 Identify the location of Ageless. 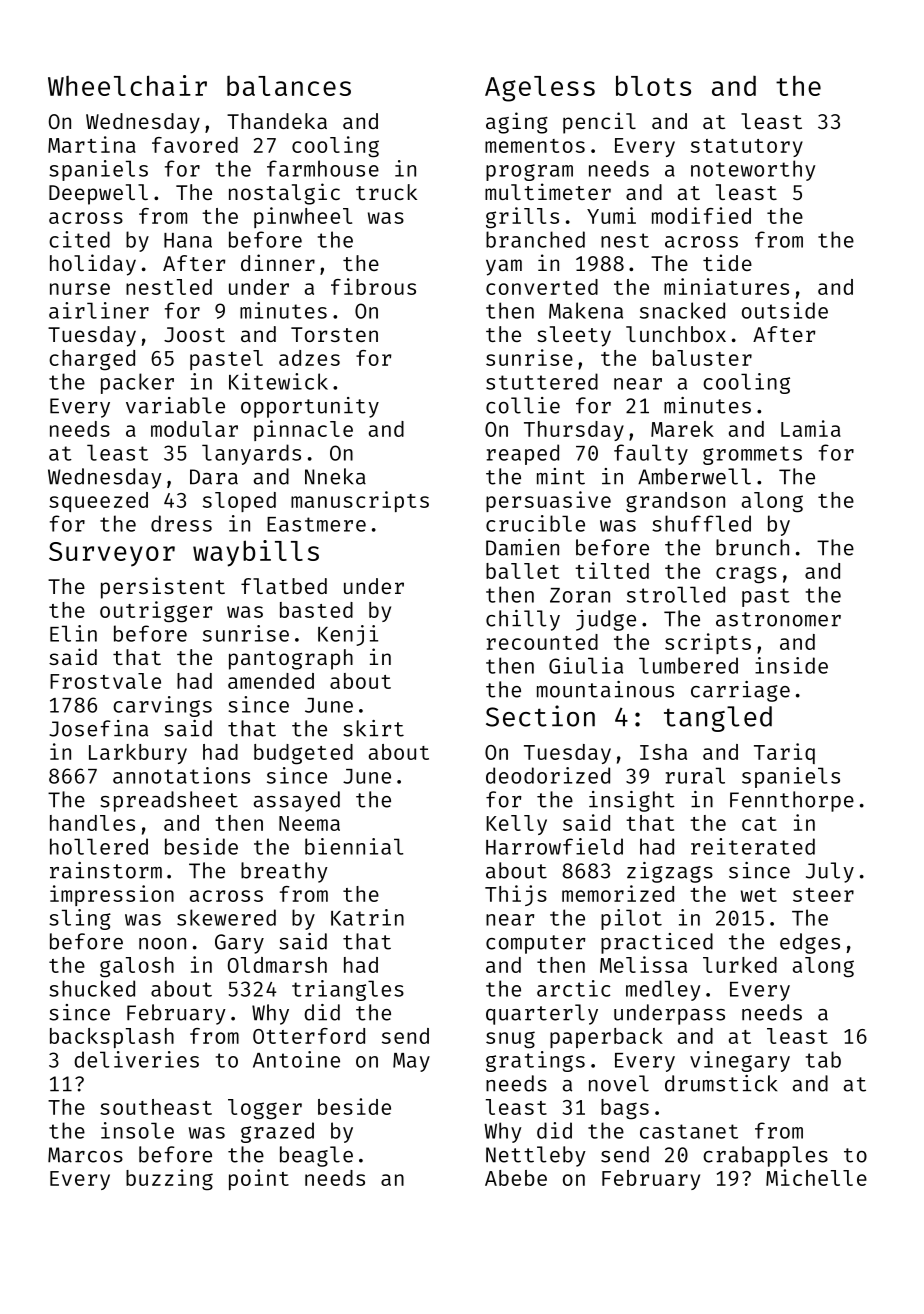
(540, 89).
